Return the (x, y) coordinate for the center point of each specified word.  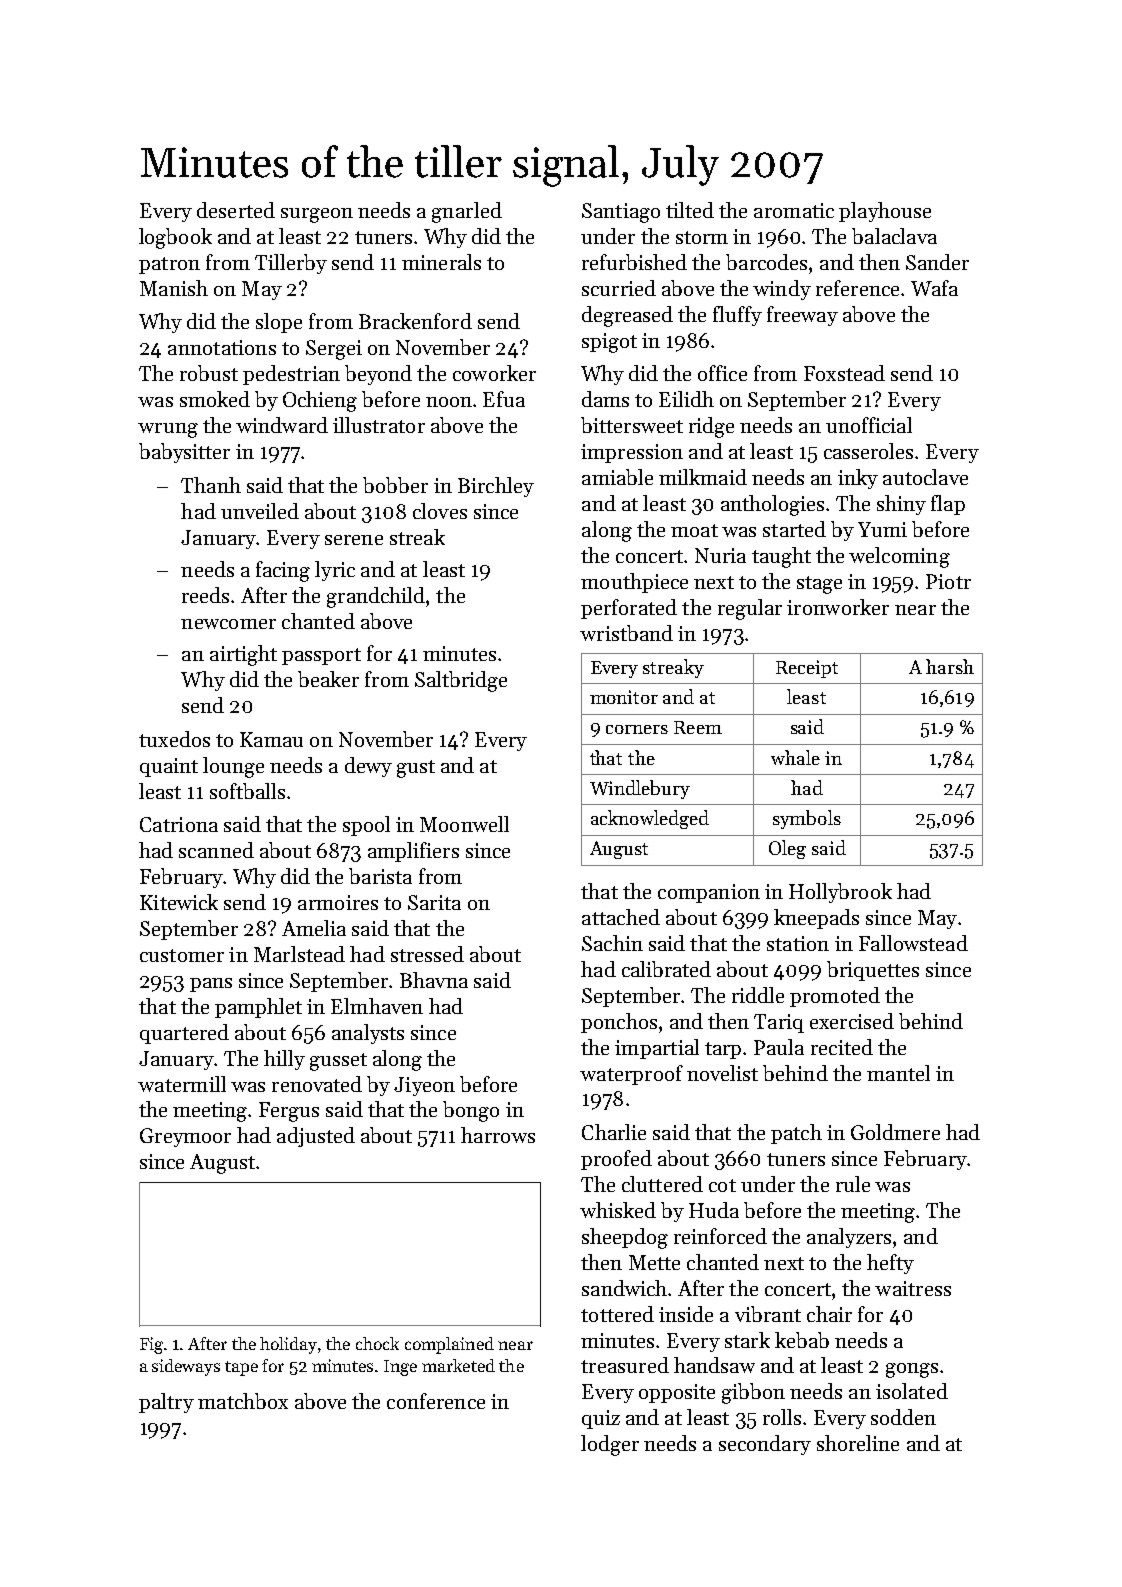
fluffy (737, 316)
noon (449, 402)
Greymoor (185, 1137)
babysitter (184, 453)
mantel (898, 1073)
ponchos (619, 1023)
